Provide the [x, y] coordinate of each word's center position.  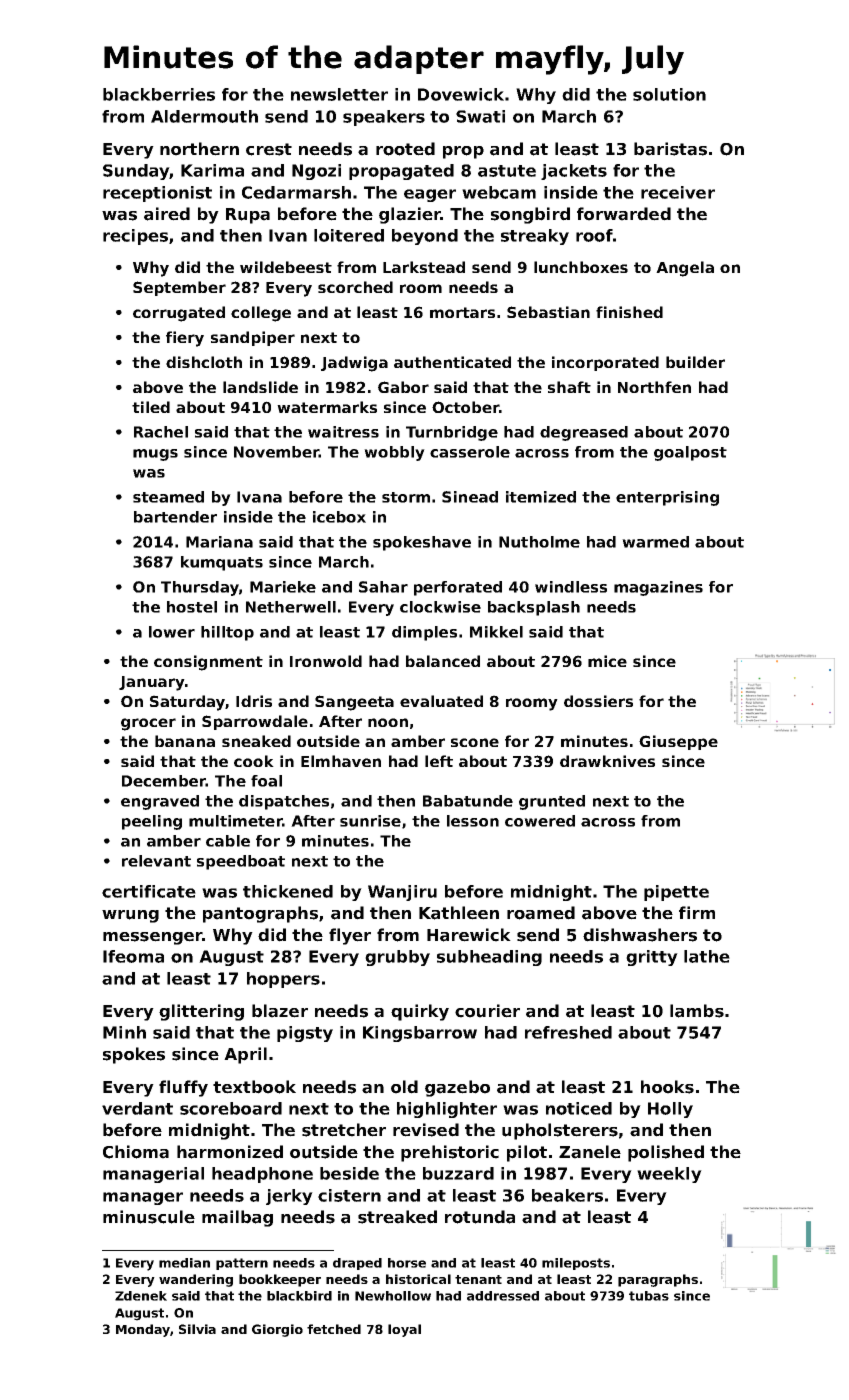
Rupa [248, 216]
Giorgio [277, 1330]
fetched [334, 1329]
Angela [685, 269]
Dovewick [461, 94]
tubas [649, 1296]
